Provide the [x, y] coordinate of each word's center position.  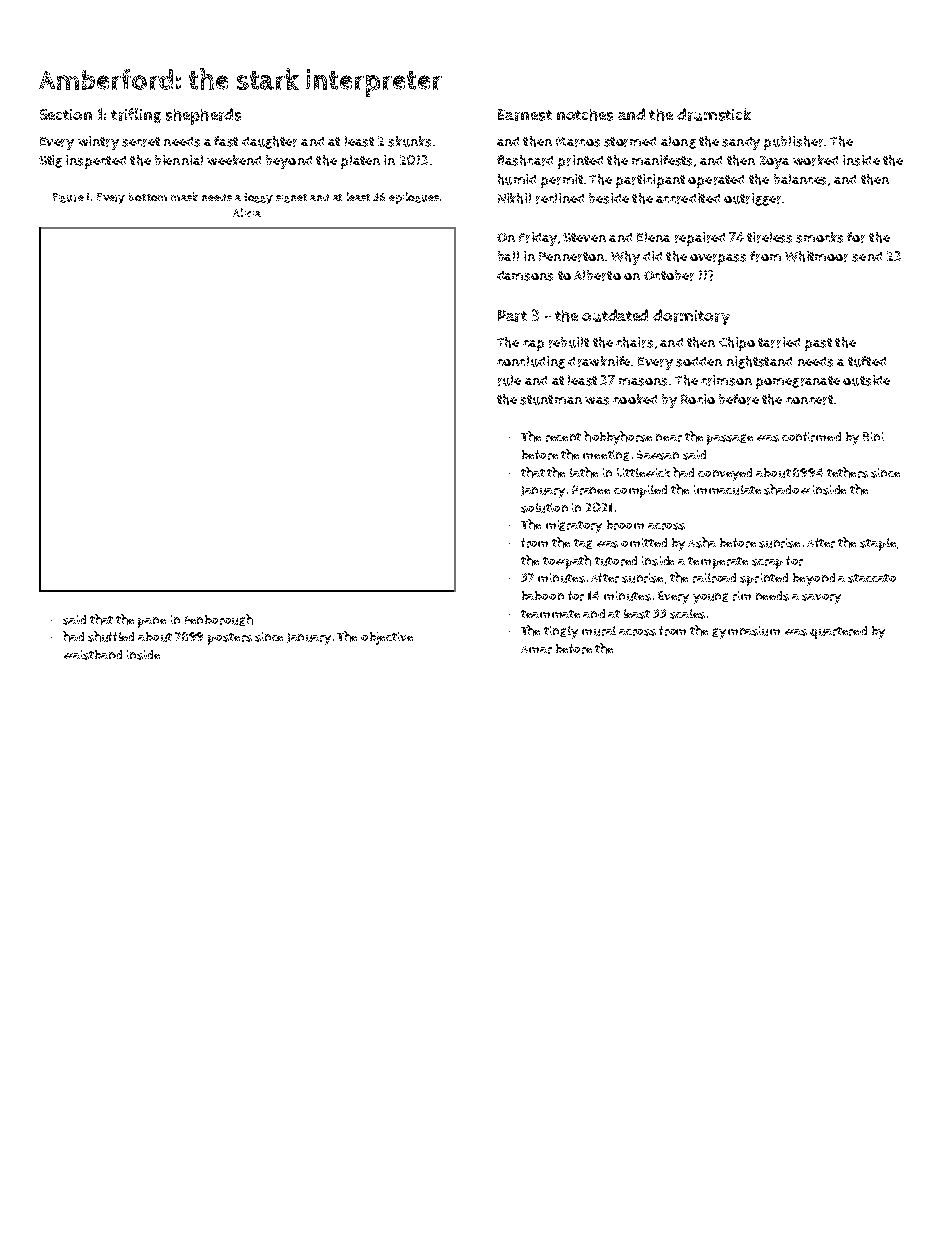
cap [533, 345]
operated [716, 181]
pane [152, 622]
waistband [93, 655]
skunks [409, 141]
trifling [136, 115]
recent [563, 437]
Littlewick [643, 472]
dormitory [691, 317]
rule [509, 380]
